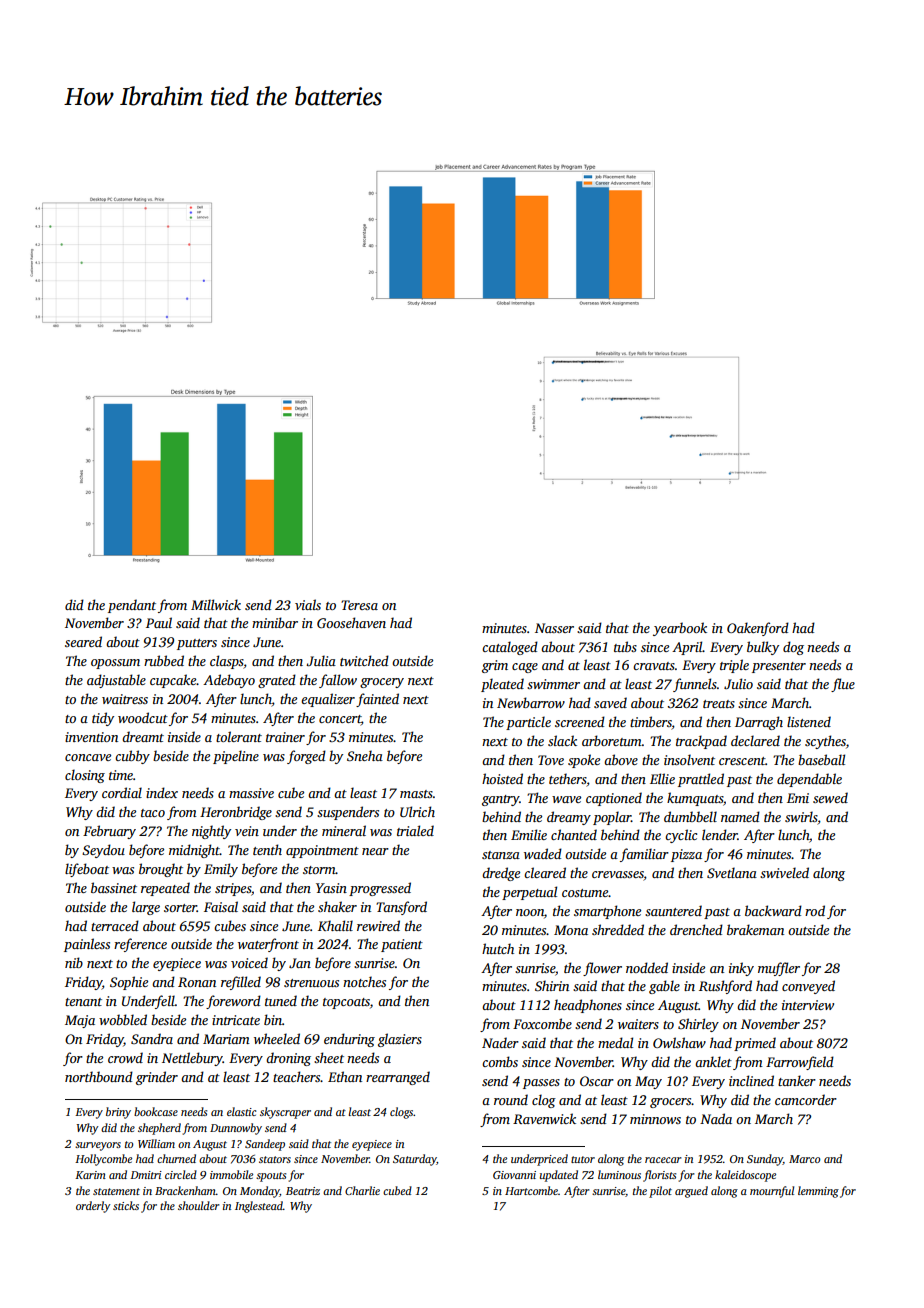 The height and width of the screenshot is (1308, 924). I want to click on Tansford, so click(401, 908).
